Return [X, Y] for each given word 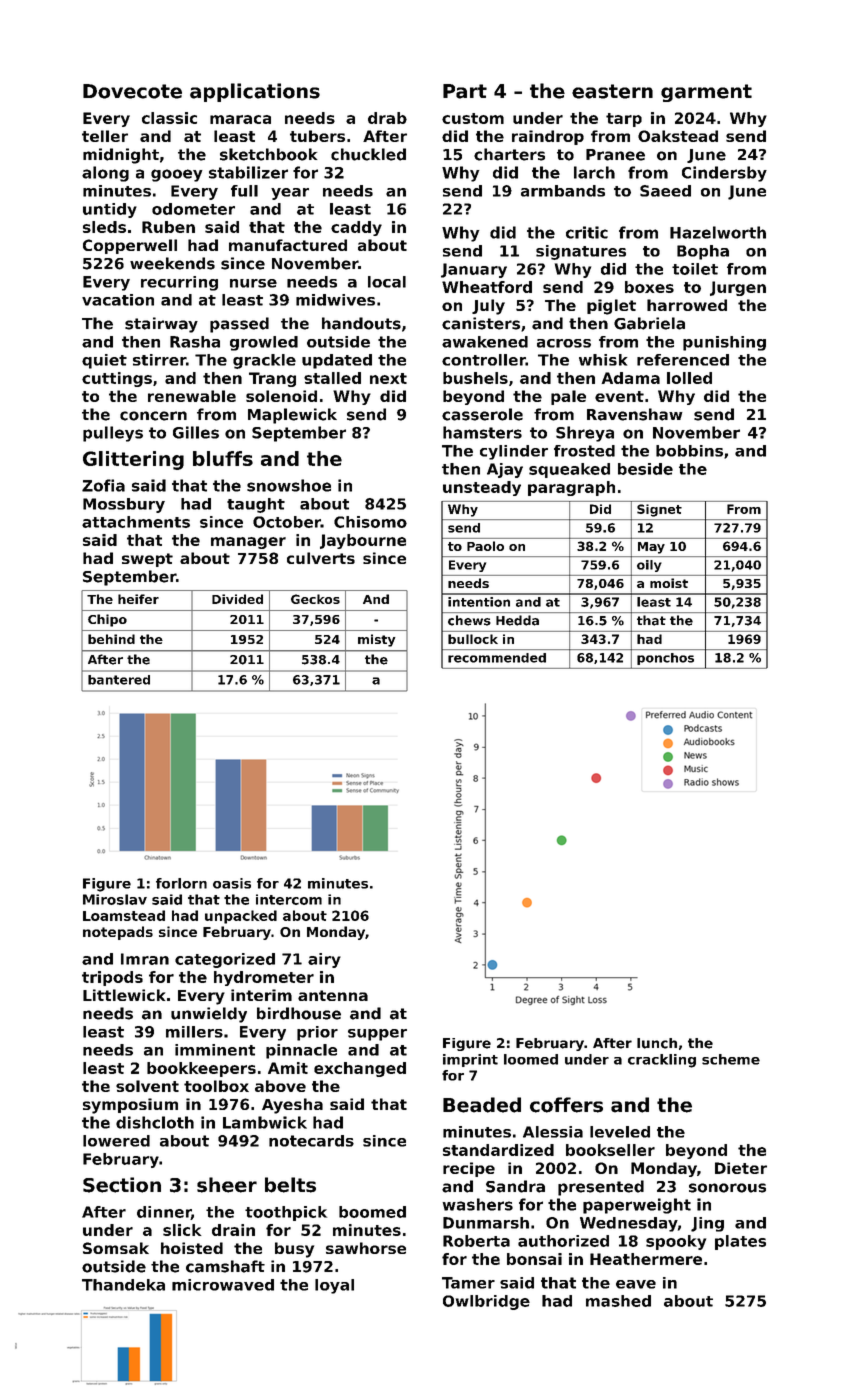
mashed [618, 1301]
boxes [649, 287]
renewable [192, 396]
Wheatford [487, 287]
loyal [334, 1286]
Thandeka [123, 1285]
